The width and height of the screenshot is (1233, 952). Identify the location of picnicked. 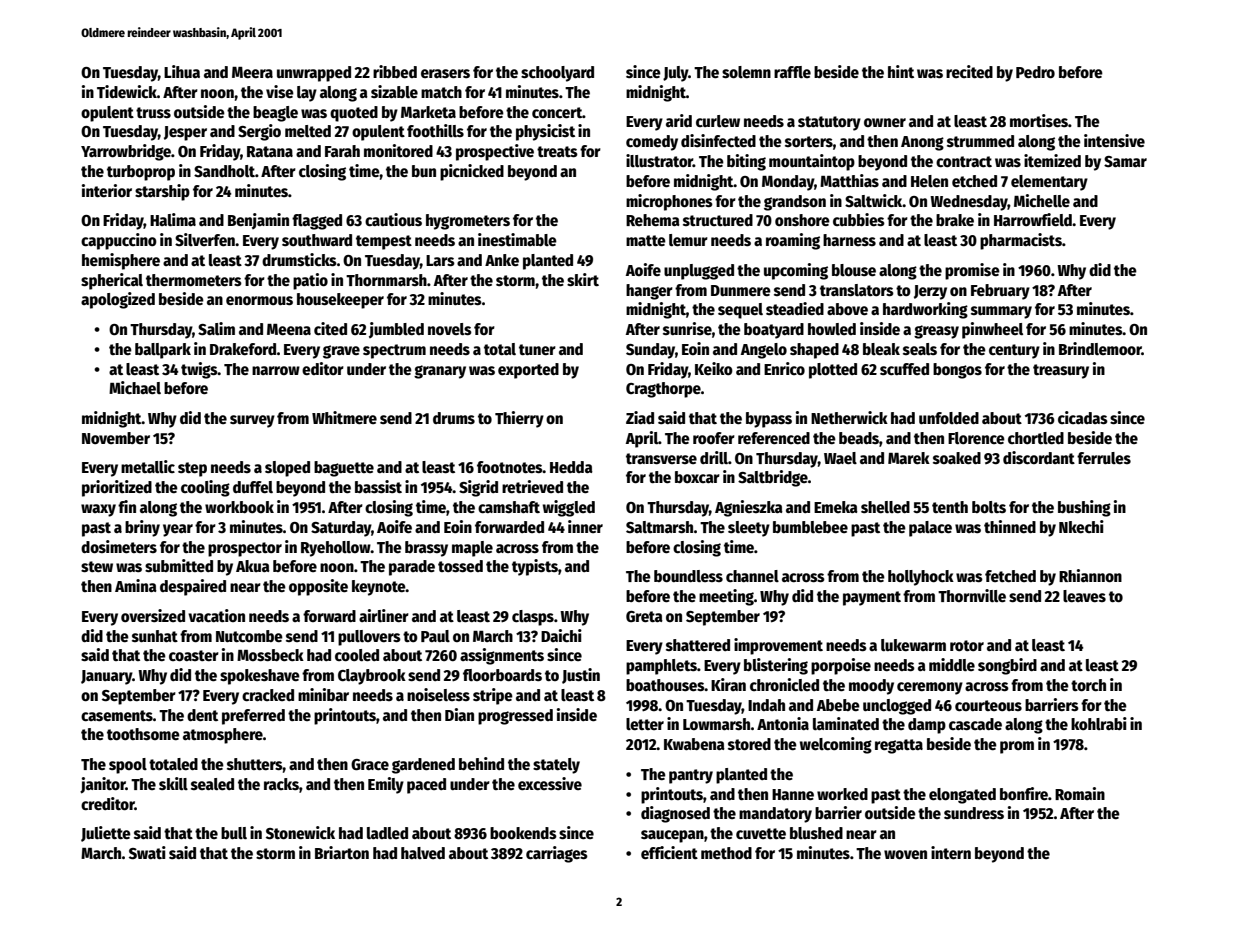
(472, 172).
